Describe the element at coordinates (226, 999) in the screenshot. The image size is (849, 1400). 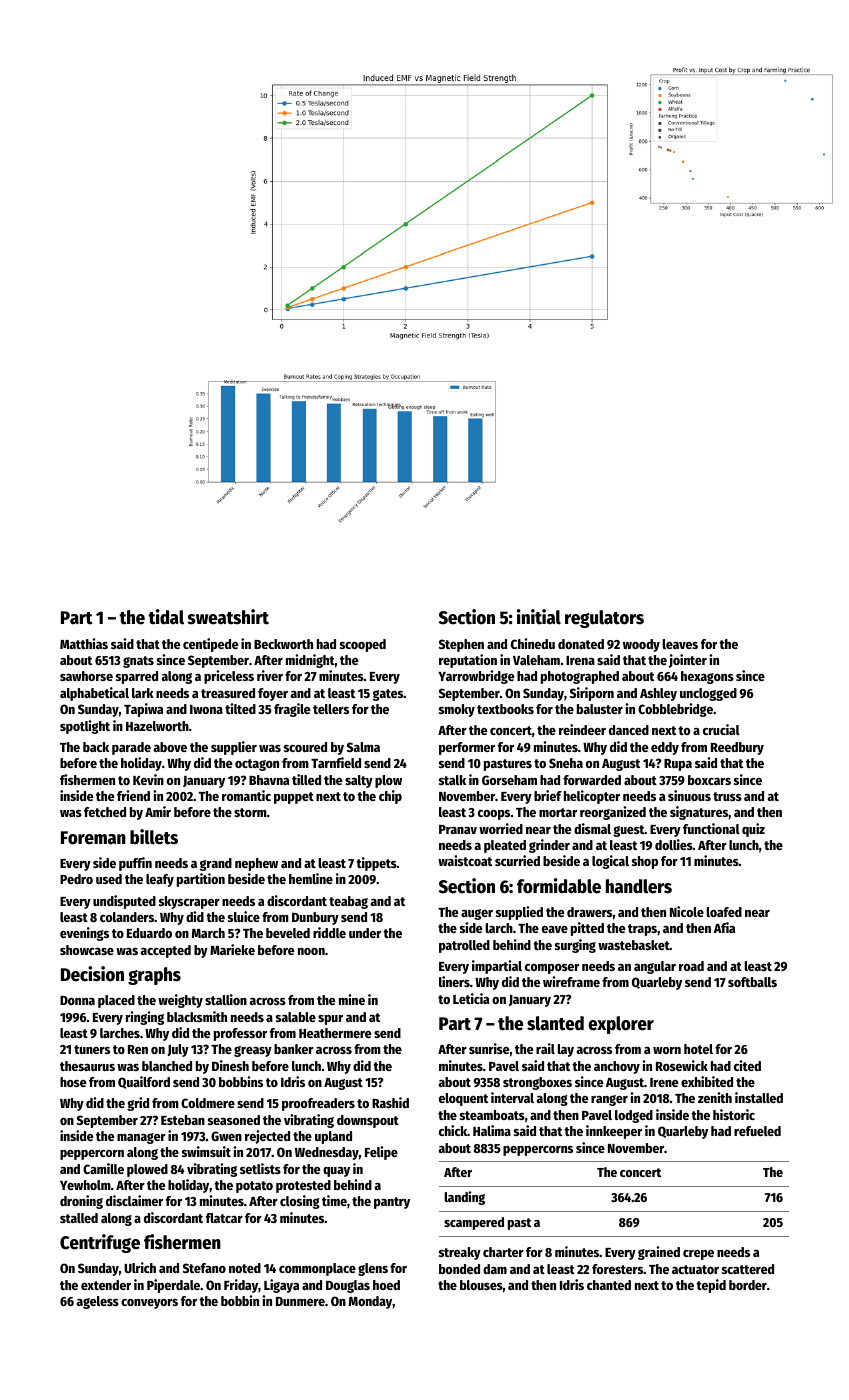
I see `stallion` at that location.
